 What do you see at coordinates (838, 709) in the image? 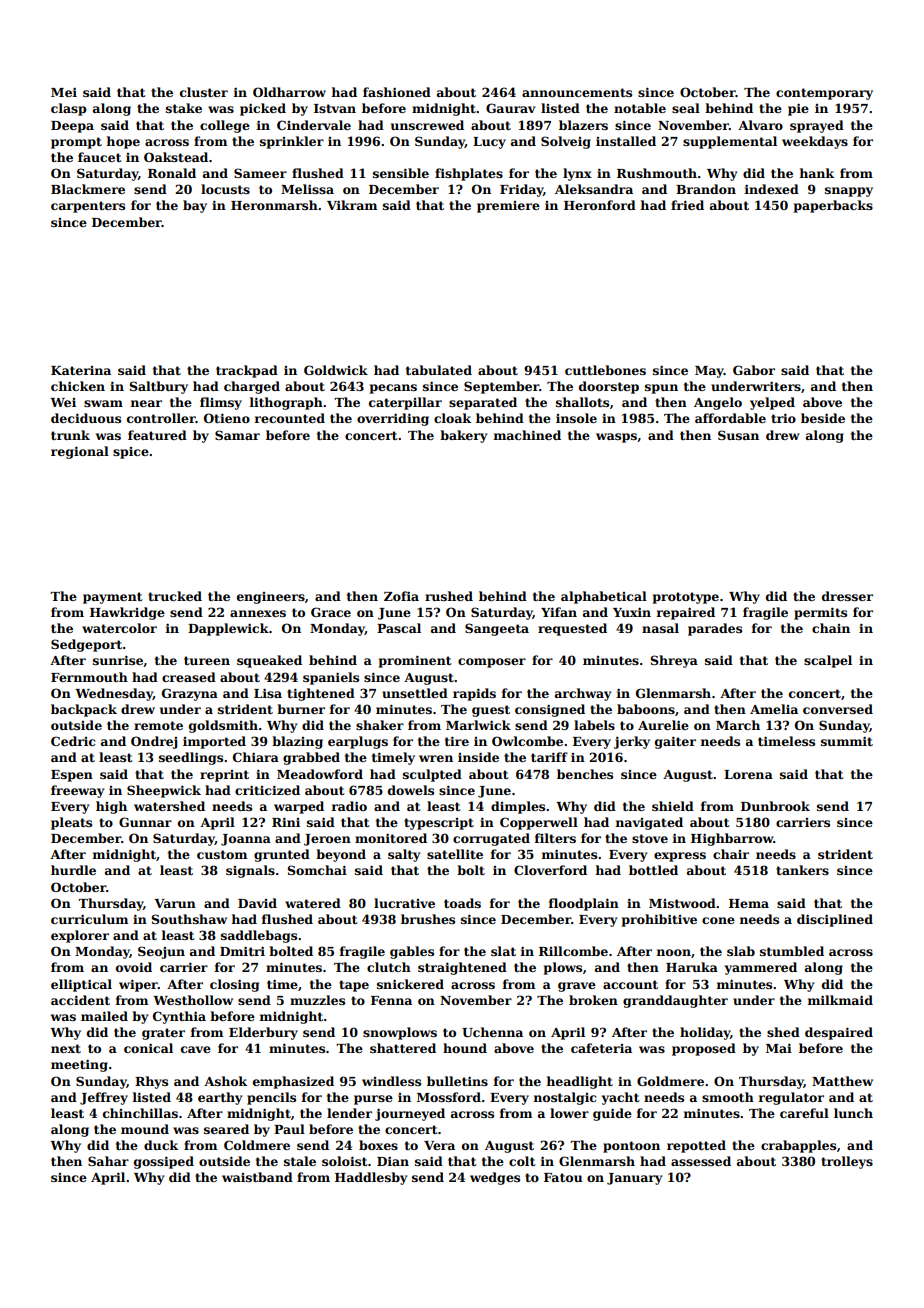
I see `conversed` at bounding box center [838, 709].
